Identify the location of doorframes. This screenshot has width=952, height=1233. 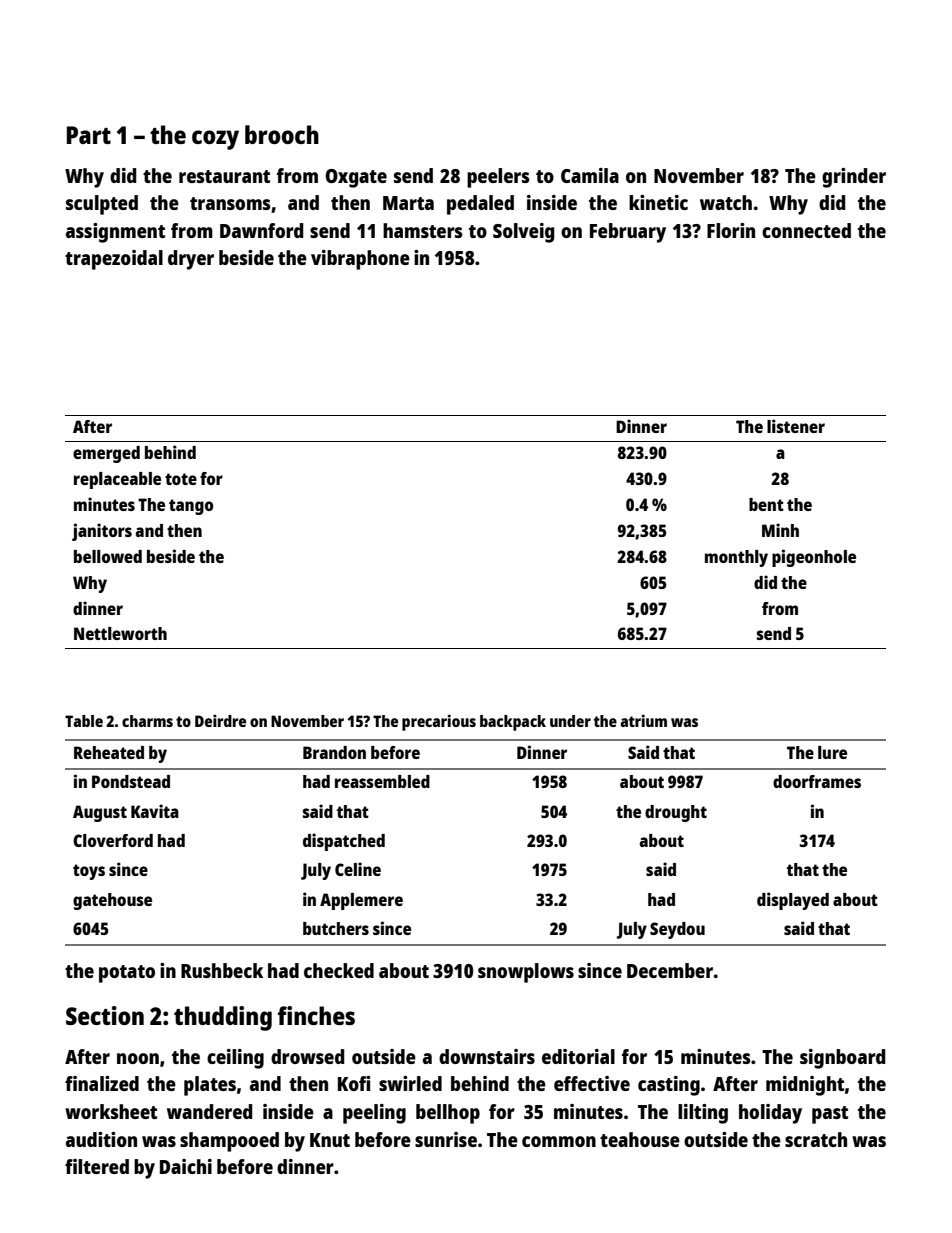
(817, 781).
